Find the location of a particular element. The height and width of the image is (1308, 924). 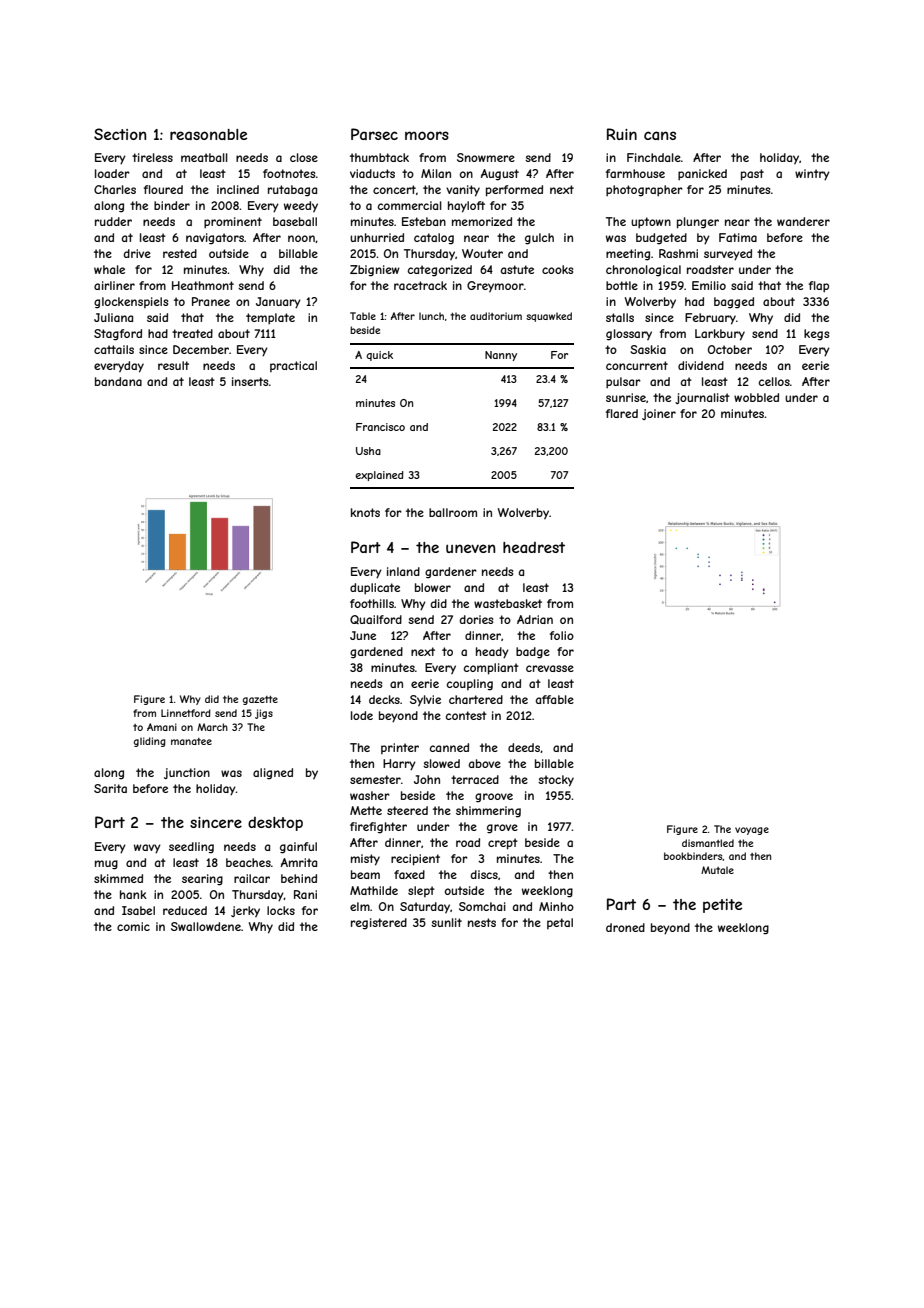

inserts is located at coordinates (250, 381).
